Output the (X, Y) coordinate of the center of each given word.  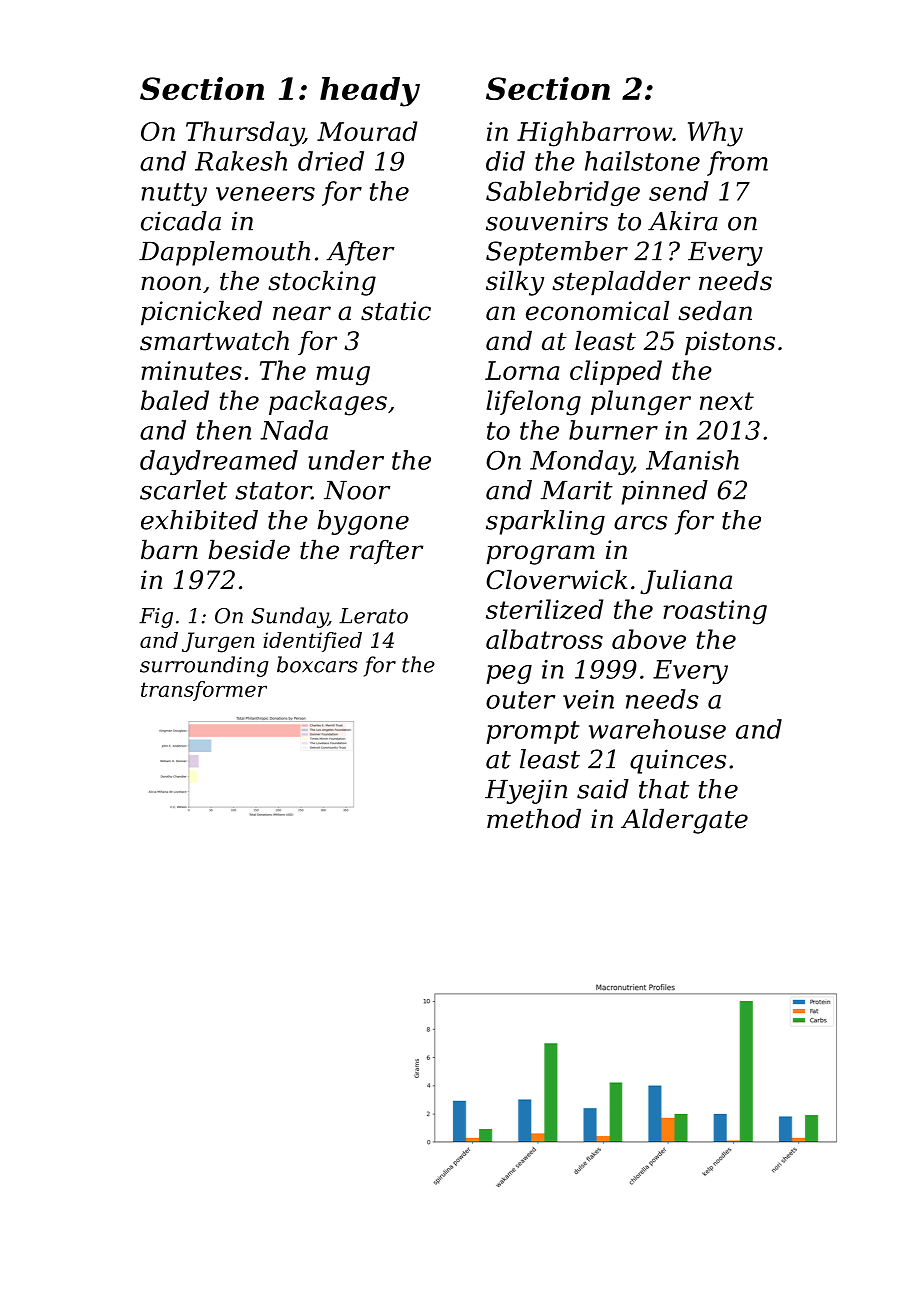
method (534, 818)
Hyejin (526, 791)
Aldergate (684, 821)
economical (597, 310)
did (505, 161)
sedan (715, 310)
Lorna (522, 370)
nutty (174, 194)
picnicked (201, 313)
